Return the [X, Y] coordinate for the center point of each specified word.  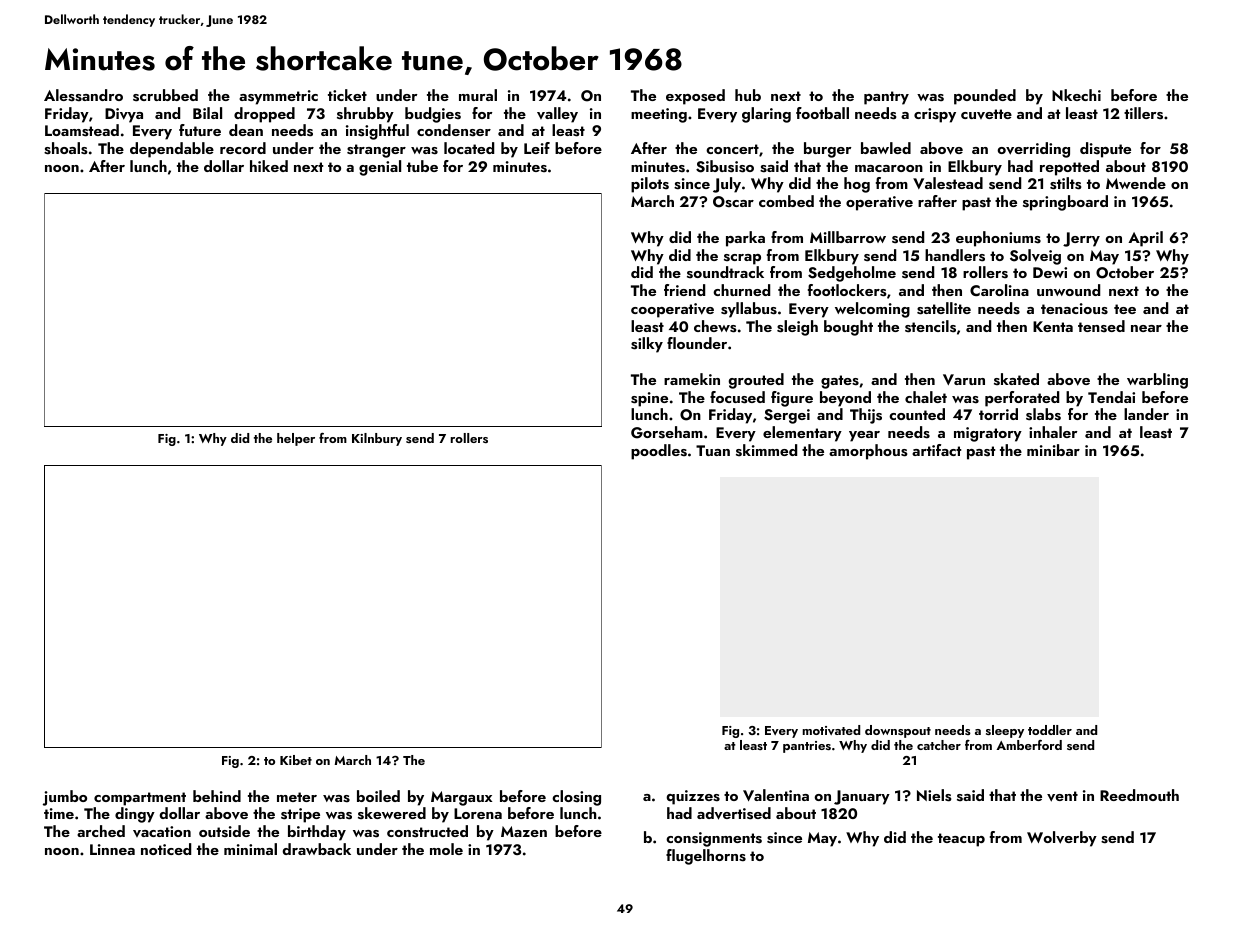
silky [647, 345]
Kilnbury [377, 439]
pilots [650, 185]
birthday [317, 833]
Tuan [713, 450]
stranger [376, 151]
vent [1062, 796]
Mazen [524, 831]
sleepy [1005, 731]
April [1145, 239]
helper [296, 439]
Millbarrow [848, 237]
